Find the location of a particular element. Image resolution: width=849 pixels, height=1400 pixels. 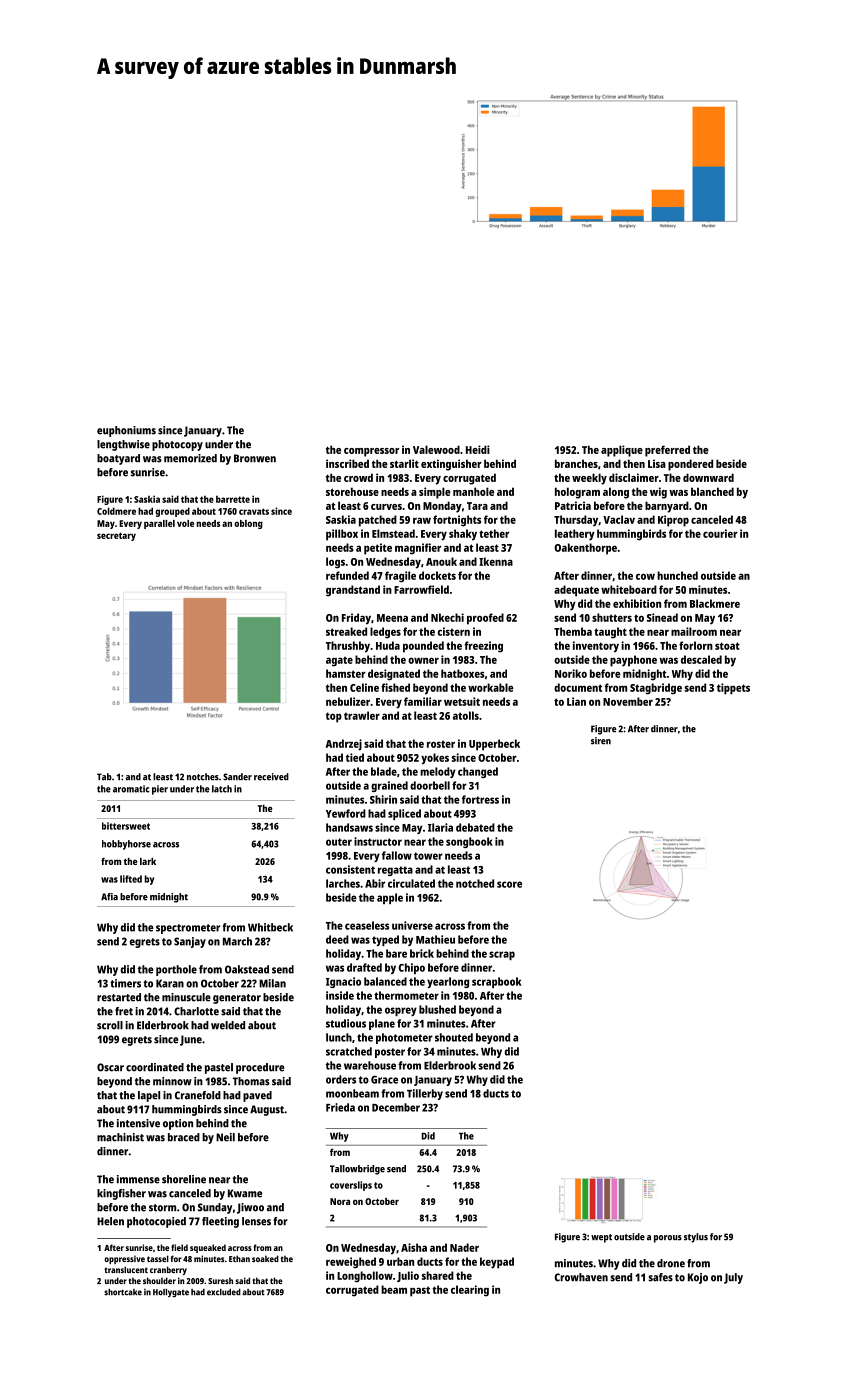

balanced is located at coordinates (385, 981).
